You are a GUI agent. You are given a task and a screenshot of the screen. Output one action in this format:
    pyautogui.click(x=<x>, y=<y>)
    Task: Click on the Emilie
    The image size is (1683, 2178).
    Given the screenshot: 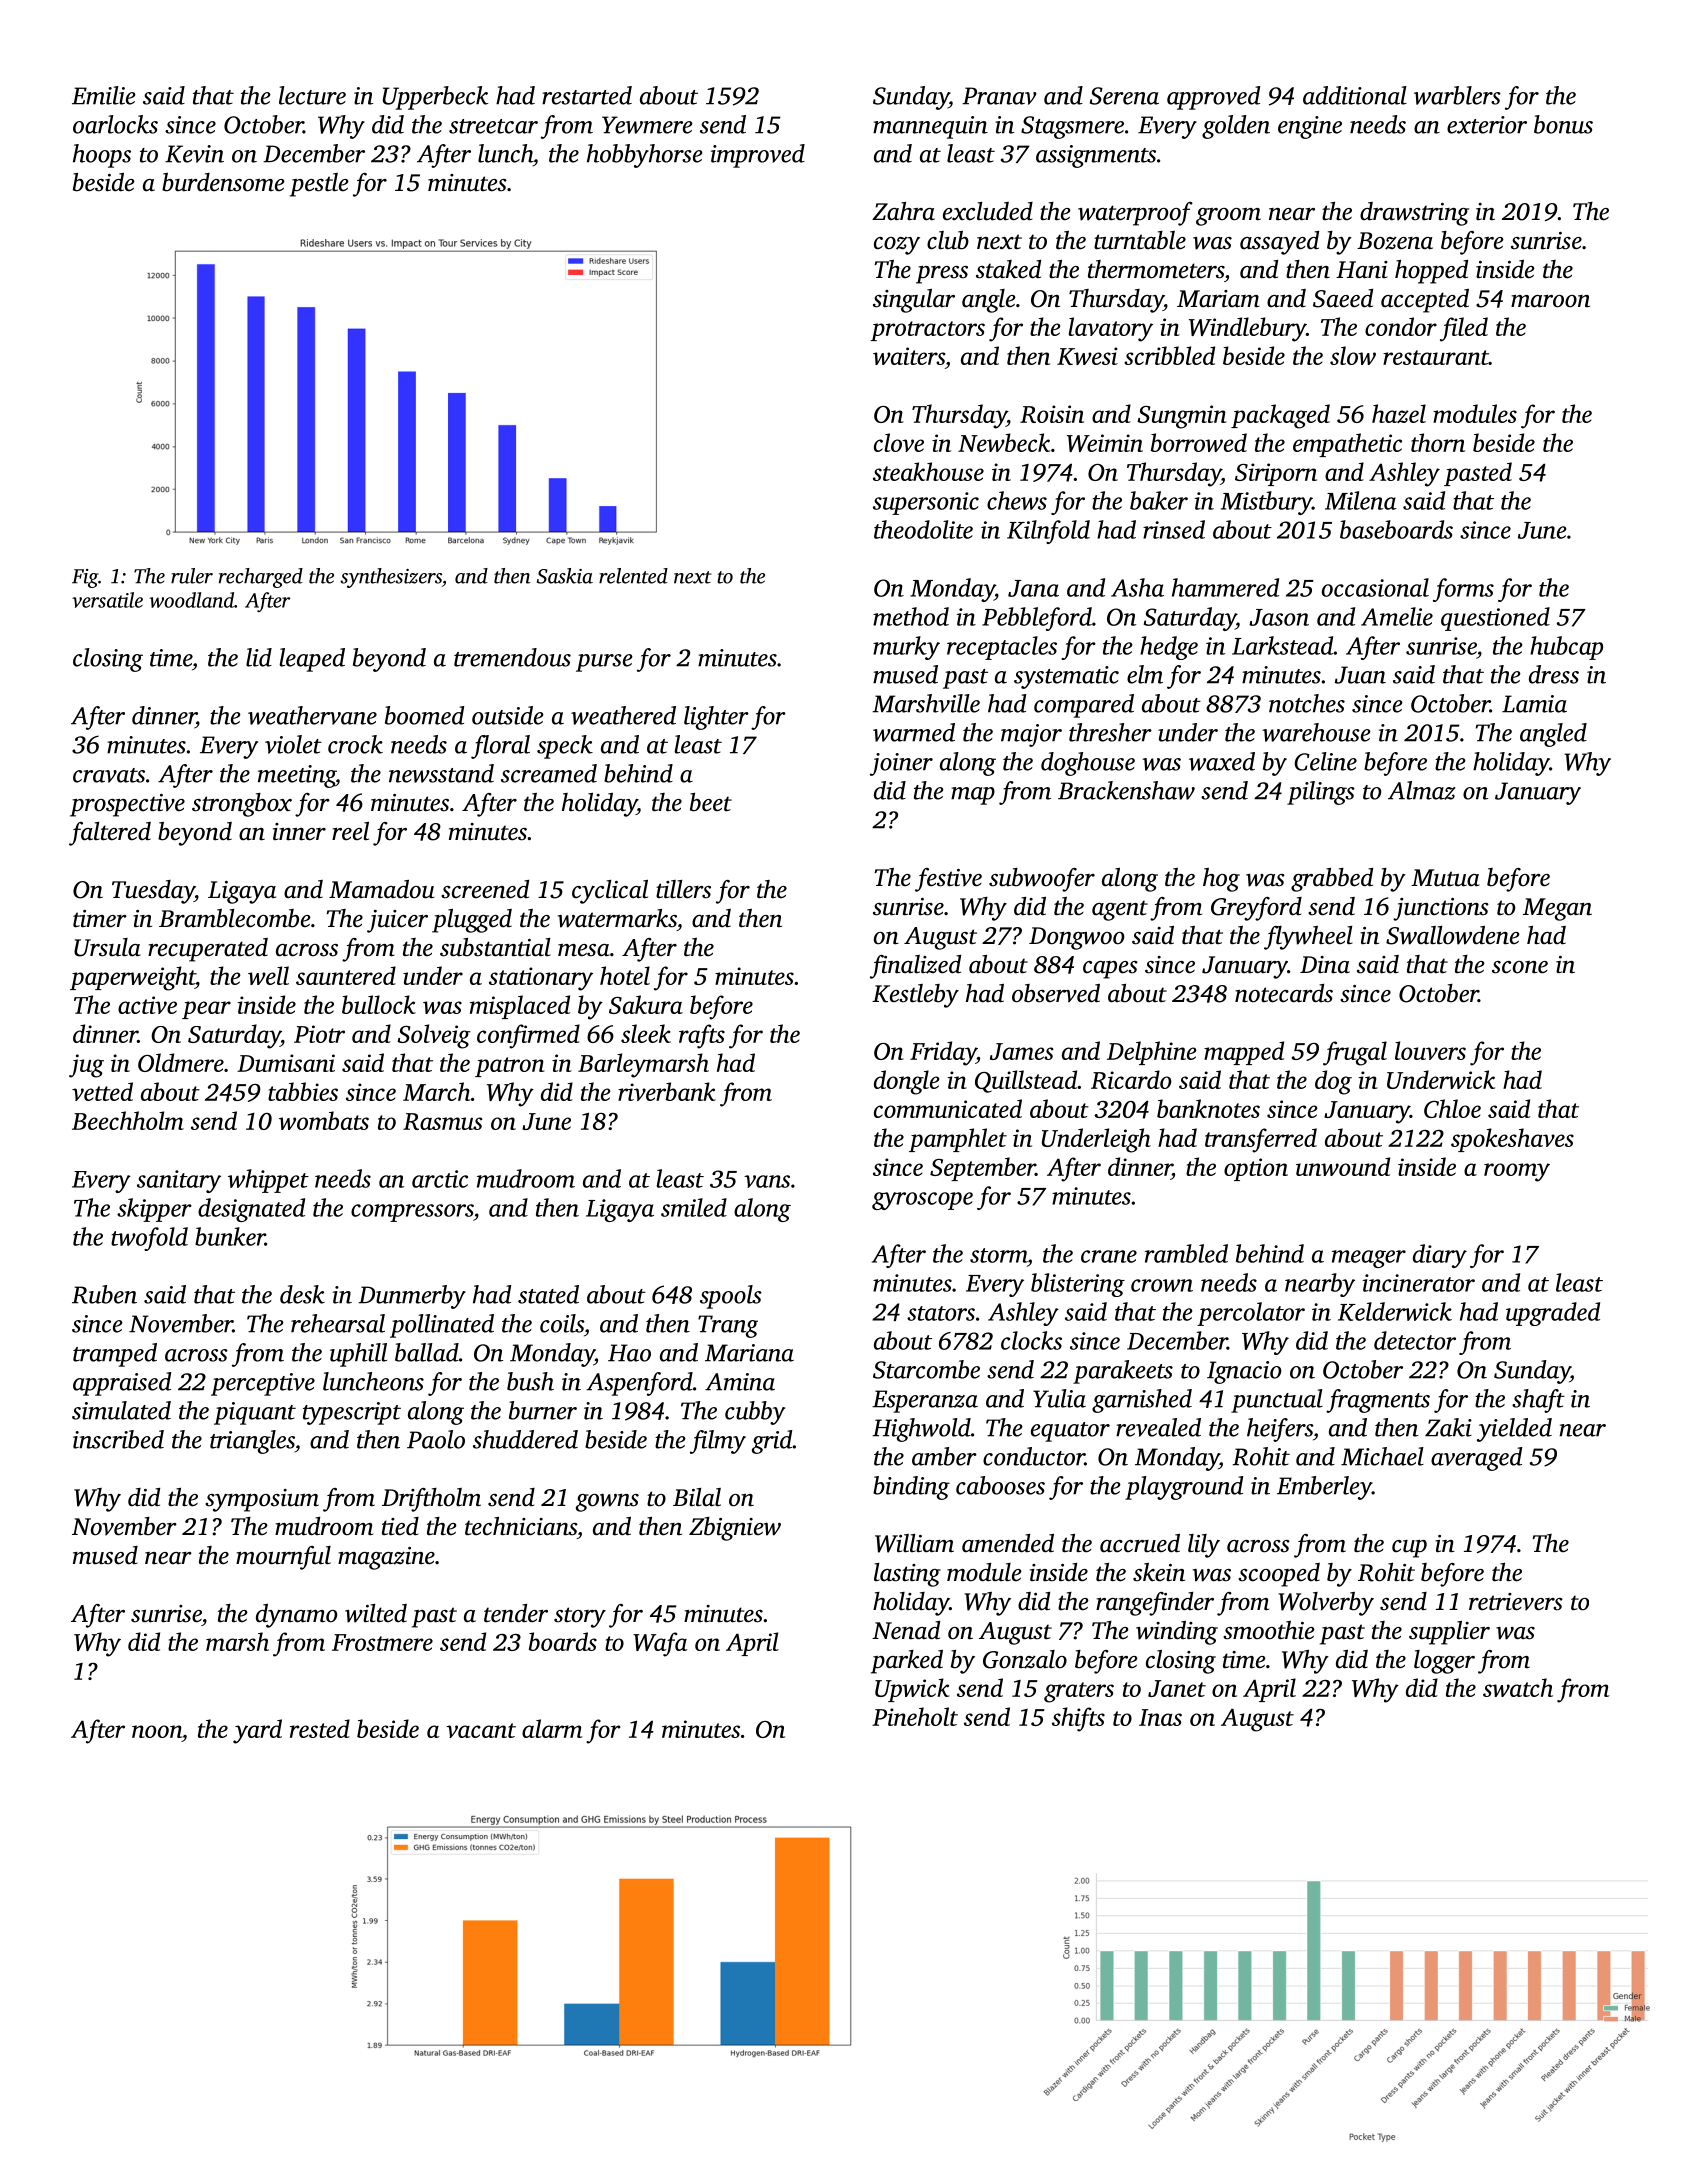 What is the action you would take?
    pyautogui.click(x=104, y=95)
